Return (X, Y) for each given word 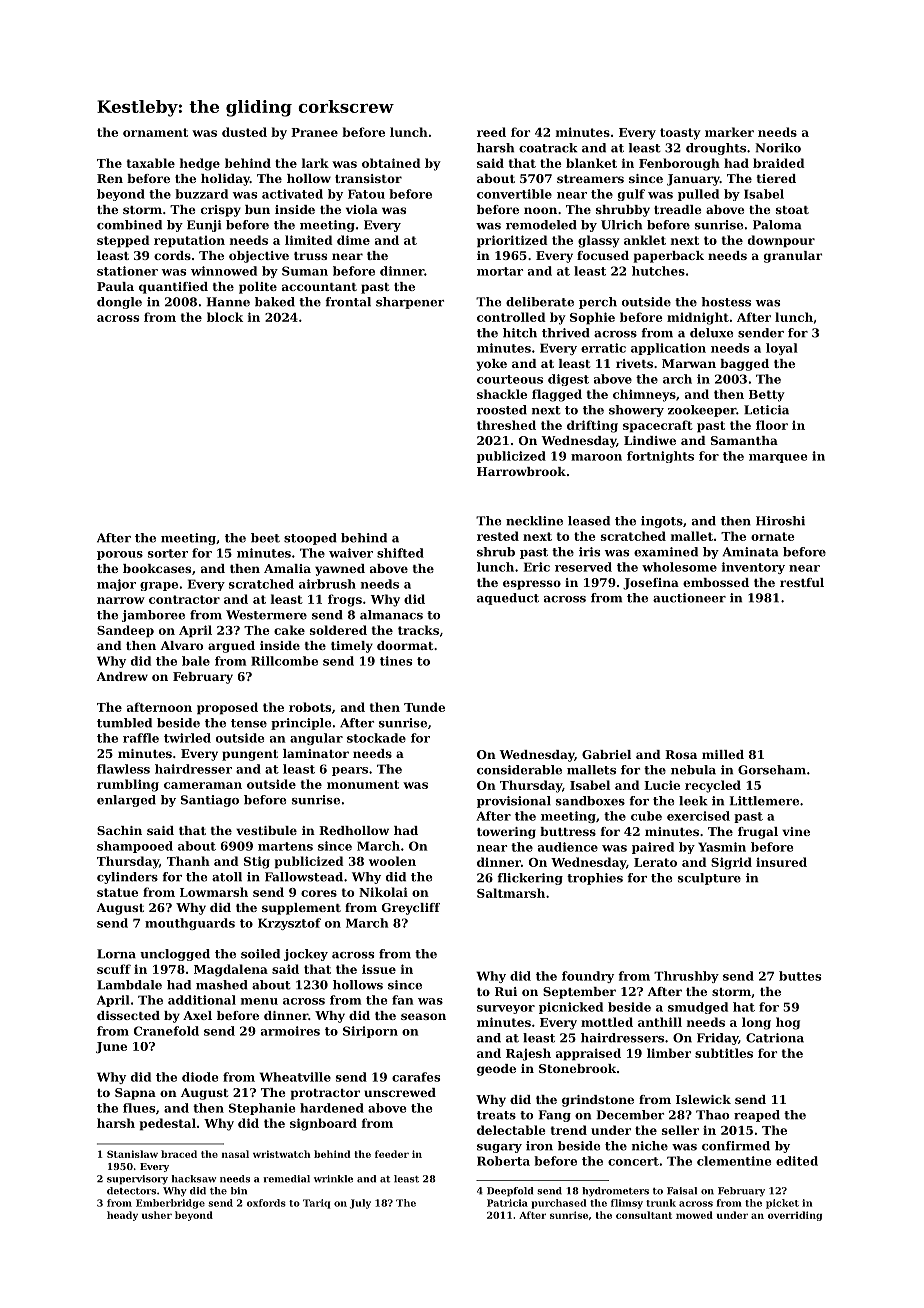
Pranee (314, 132)
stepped (123, 241)
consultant (644, 1215)
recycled (713, 786)
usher (157, 1215)
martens (285, 846)
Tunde (424, 707)
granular (793, 257)
